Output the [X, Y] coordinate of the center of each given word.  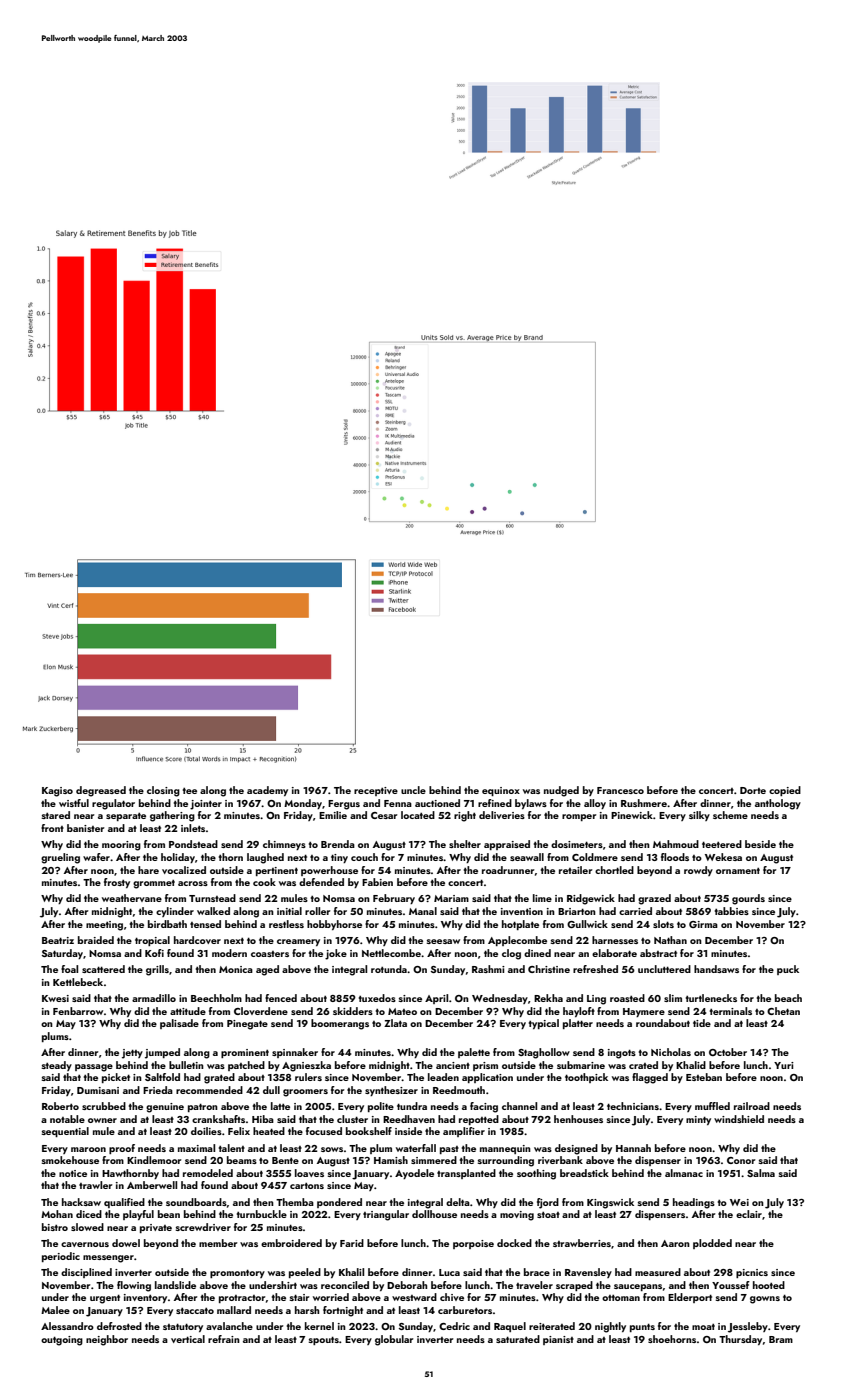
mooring [121, 846]
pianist [558, 1340]
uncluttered [664, 969]
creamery [298, 942]
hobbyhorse [334, 925]
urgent [105, 1299]
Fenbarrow [78, 1011]
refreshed [595, 969]
